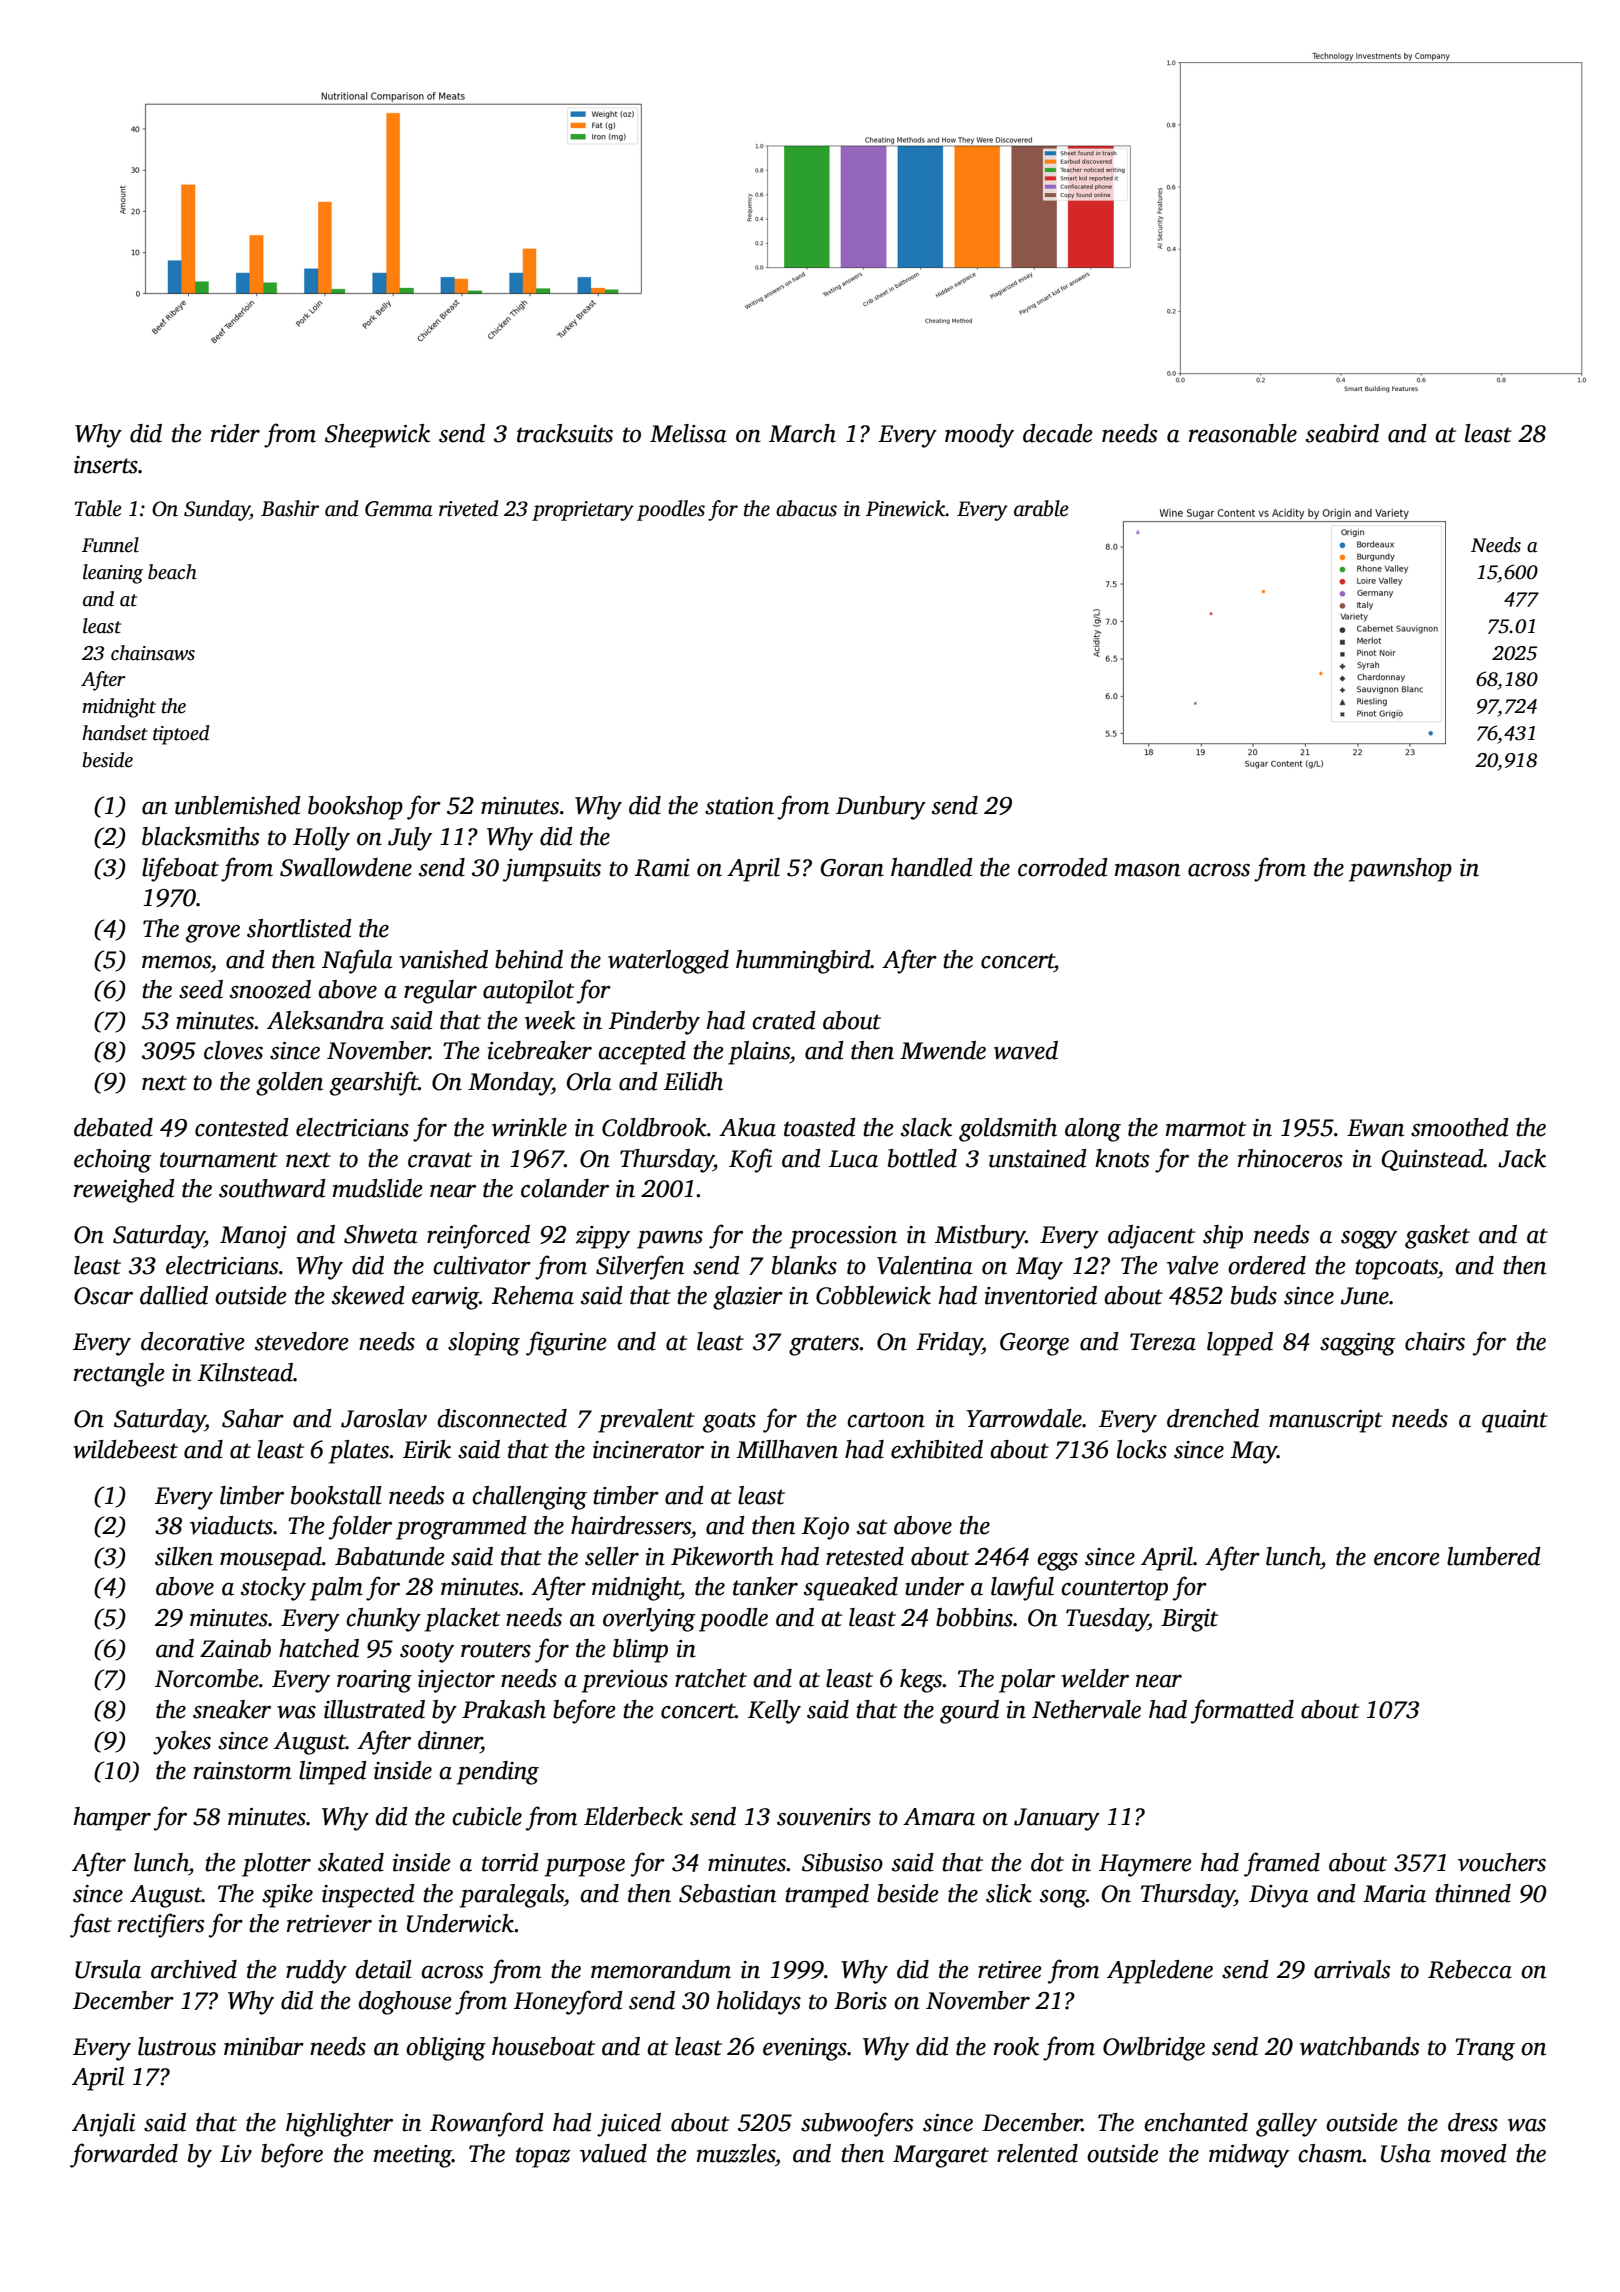  What do you see at coordinates (881, 808) in the image?
I see `Dunbury` at bounding box center [881, 808].
